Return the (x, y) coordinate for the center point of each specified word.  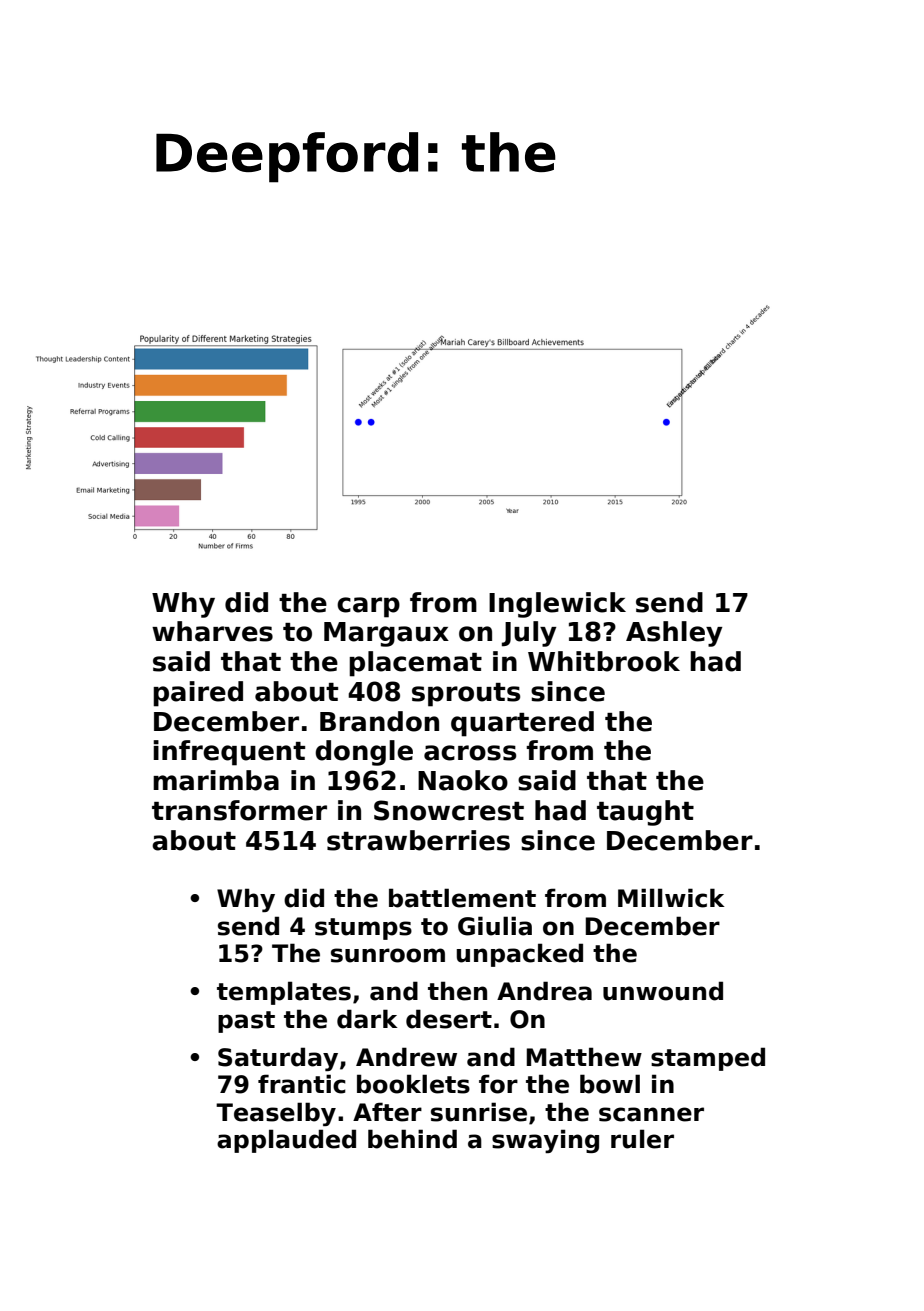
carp (368, 607)
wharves (212, 631)
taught (645, 813)
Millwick (671, 898)
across (470, 753)
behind (412, 1139)
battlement (462, 898)
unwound (663, 991)
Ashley (674, 634)
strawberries (418, 840)
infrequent (229, 753)
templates (284, 993)
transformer (239, 810)
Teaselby (276, 1114)
